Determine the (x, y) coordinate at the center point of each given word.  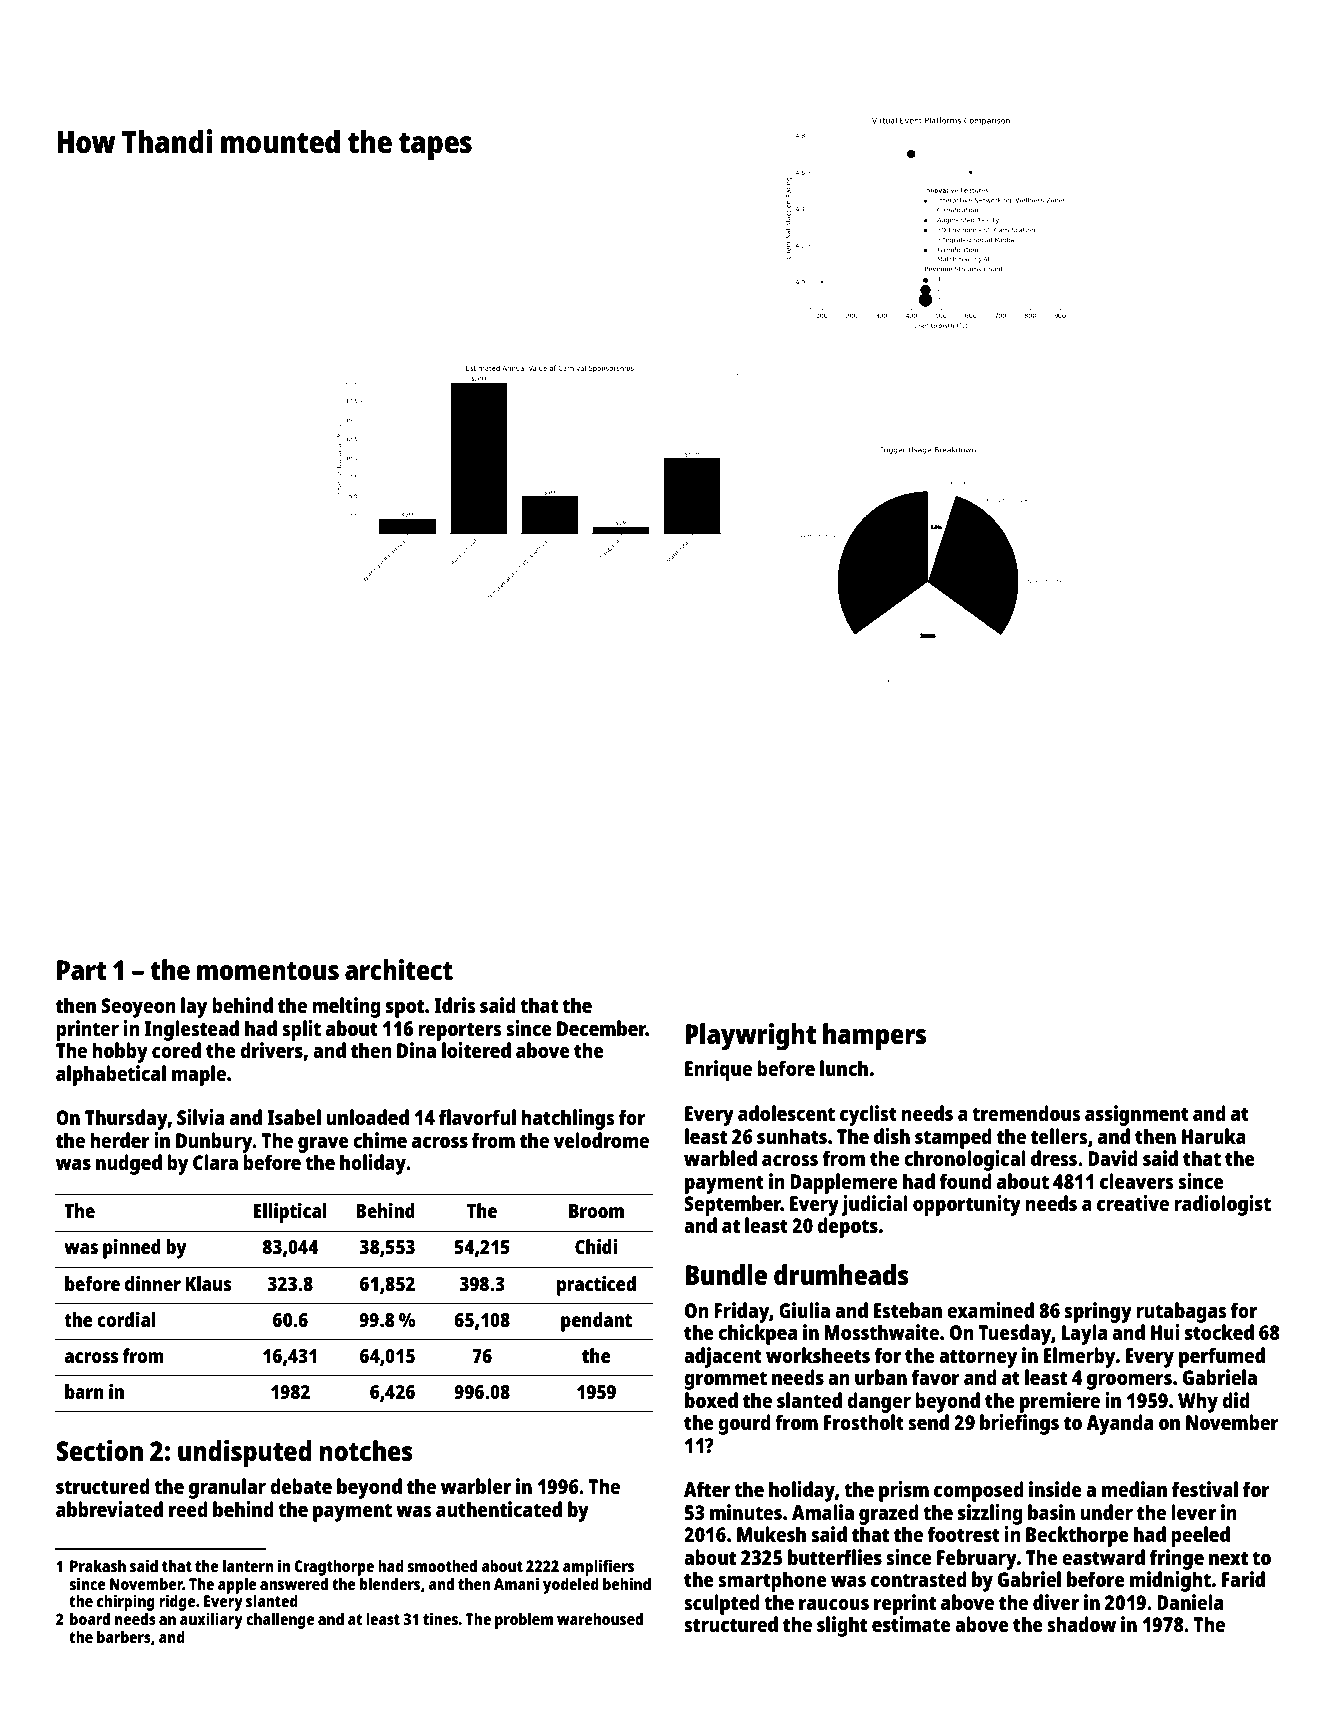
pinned (132, 1249)
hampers (874, 1037)
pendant (596, 1322)
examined (990, 1310)
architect (399, 969)
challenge (280, 1620)
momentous (268, 971)
